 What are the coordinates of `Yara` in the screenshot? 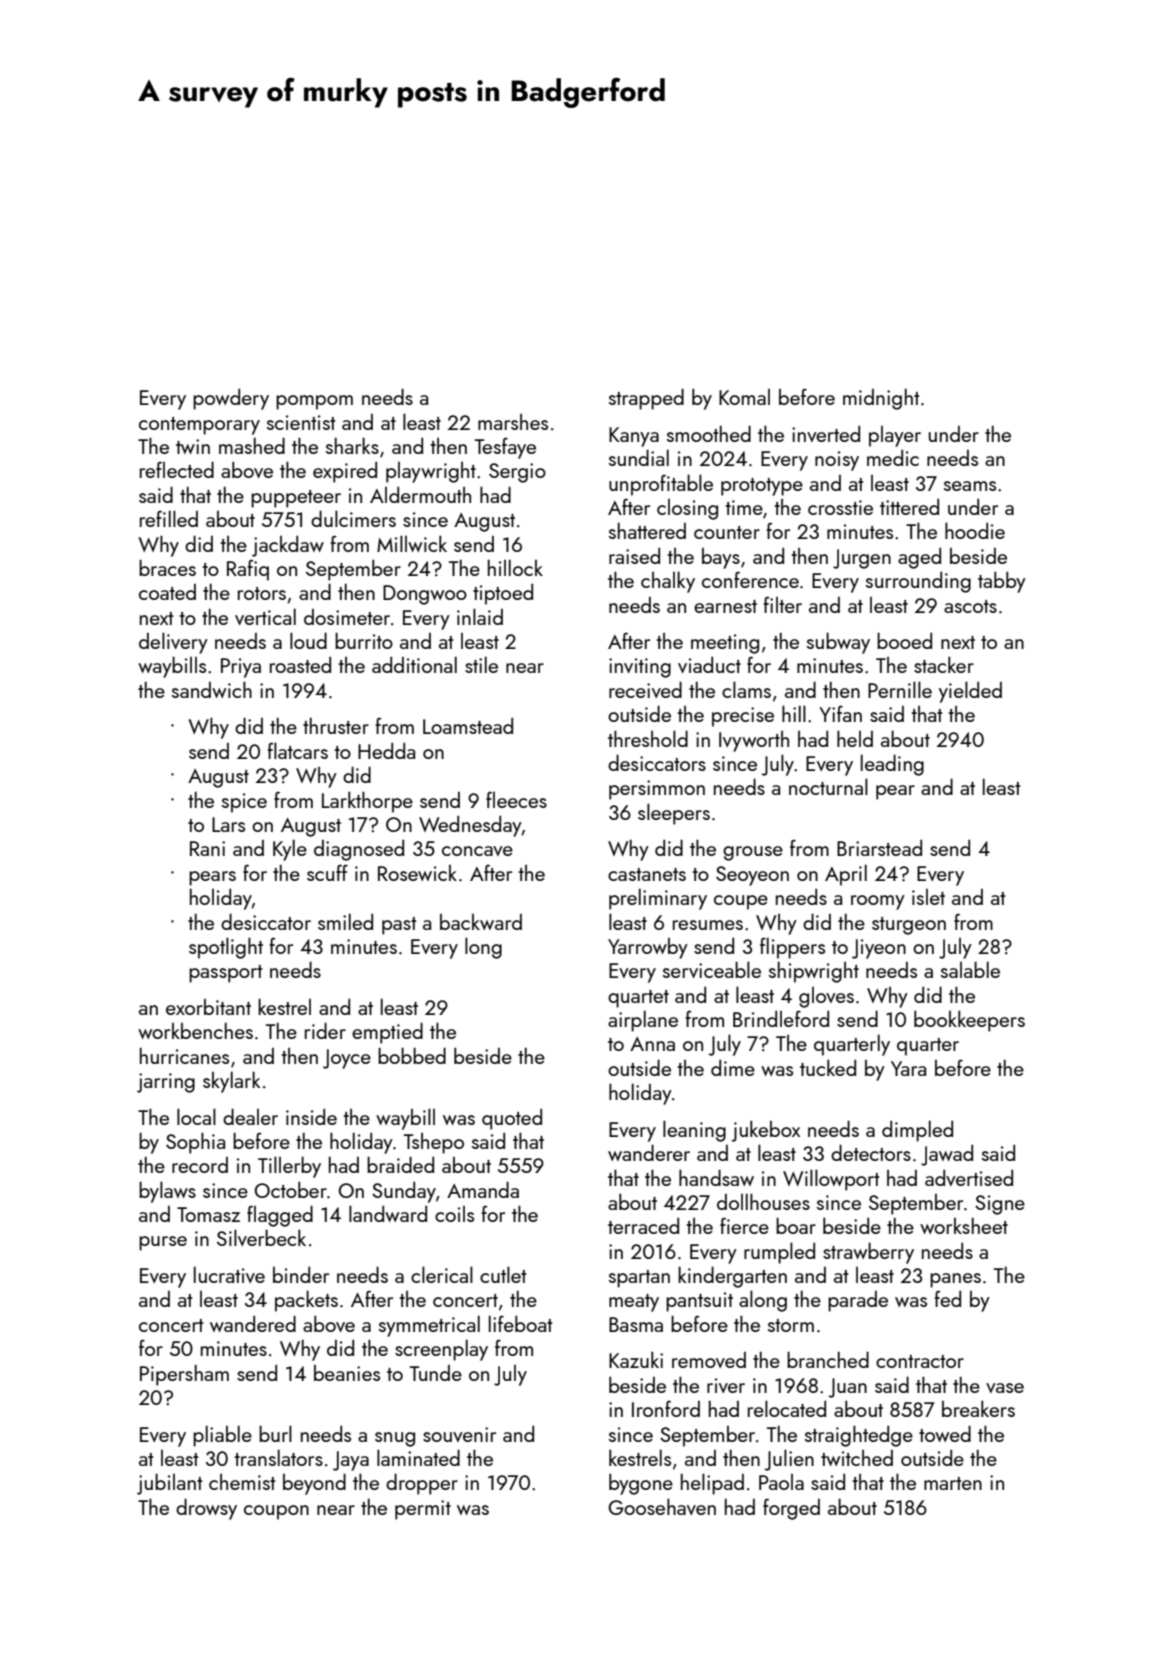 It's located at (908, 1068).
